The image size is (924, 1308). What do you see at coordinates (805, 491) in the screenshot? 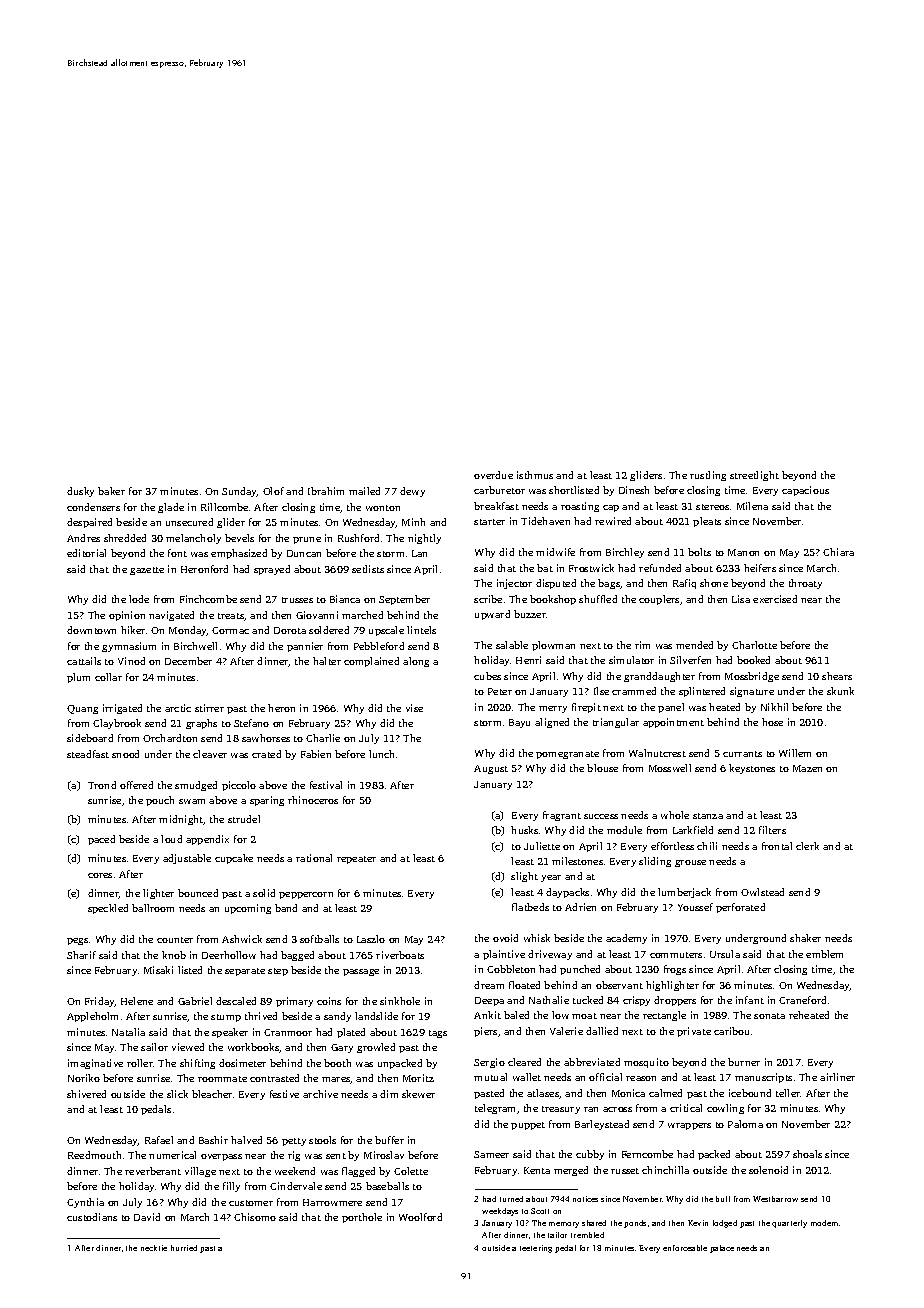
I see `capacious` at bounding box center [805, 491].
